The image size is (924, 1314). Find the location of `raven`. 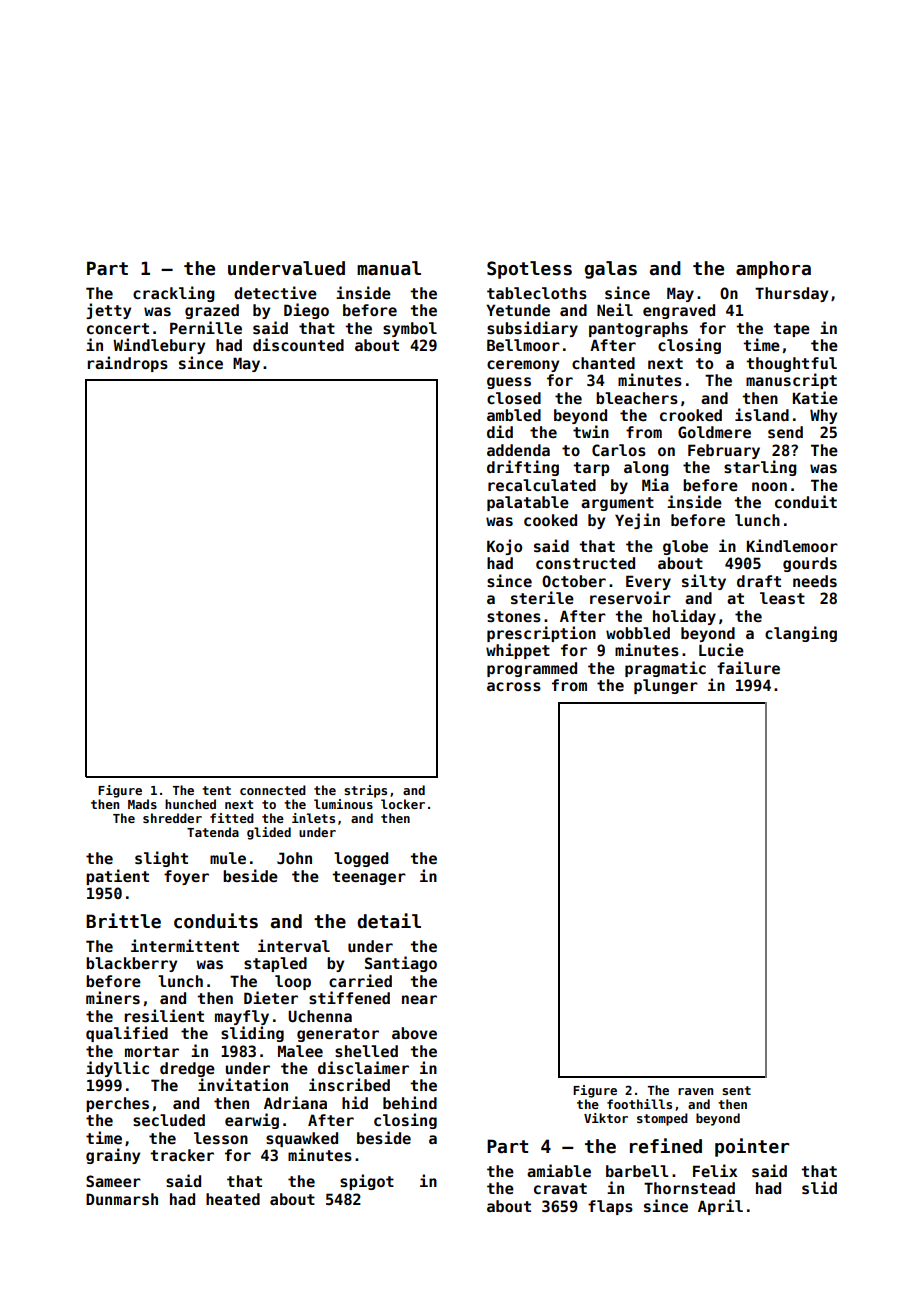

raven is located at coordinates (695, 1091).
